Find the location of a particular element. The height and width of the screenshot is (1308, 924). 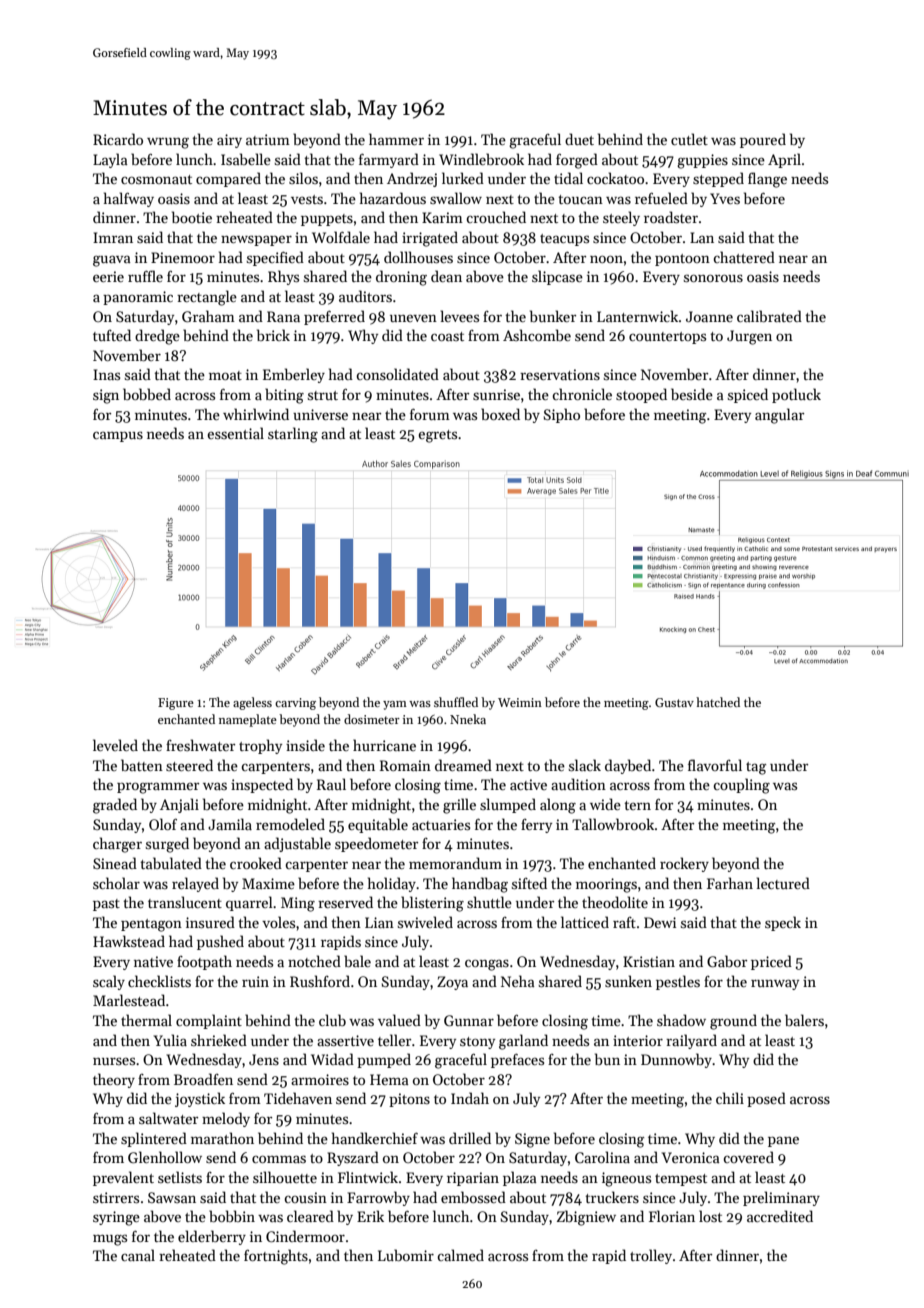

campus is located at coordinates (118, 436).
